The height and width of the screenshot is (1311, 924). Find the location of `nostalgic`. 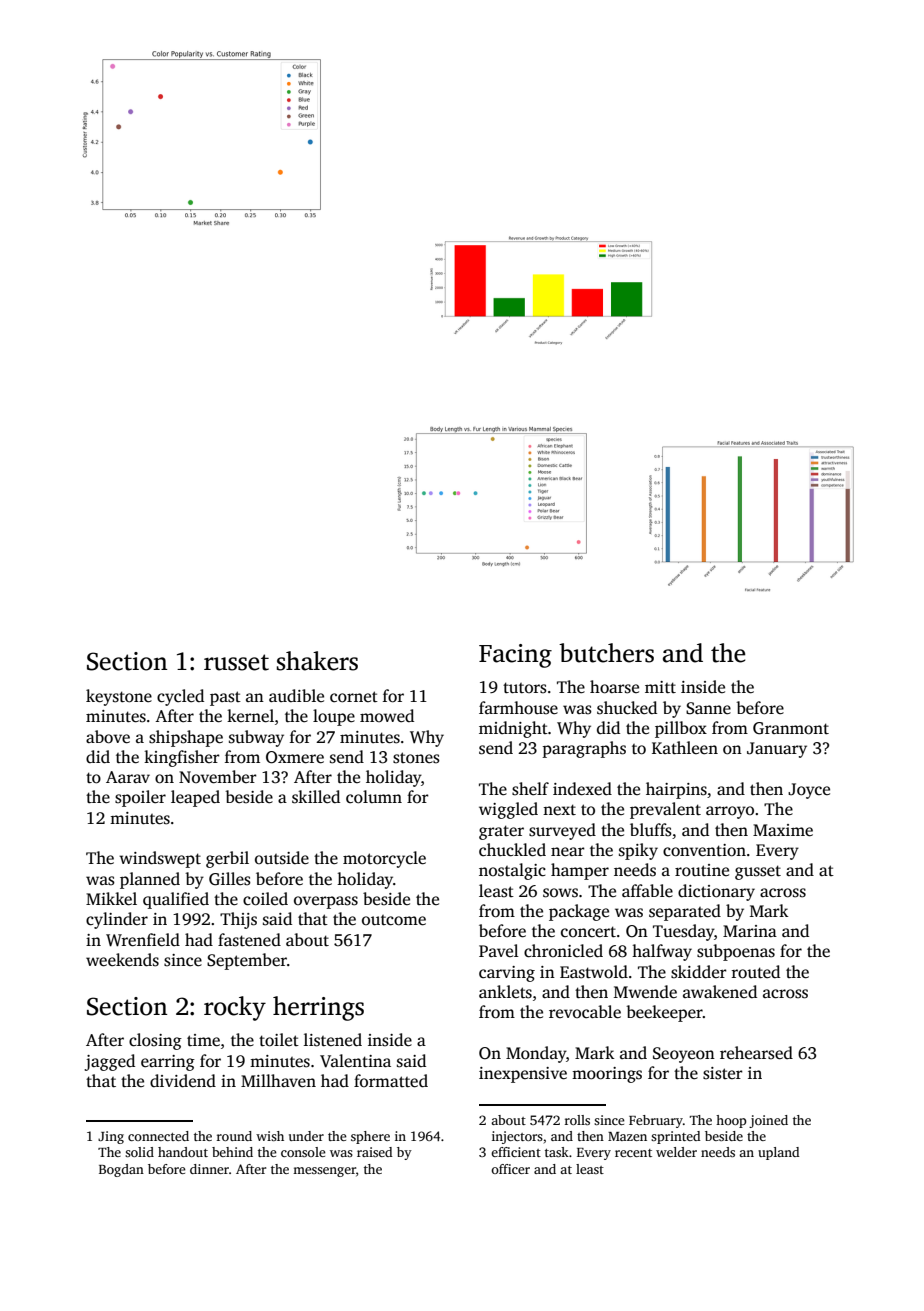

nostalgic is located at coordinates (512, 871).
